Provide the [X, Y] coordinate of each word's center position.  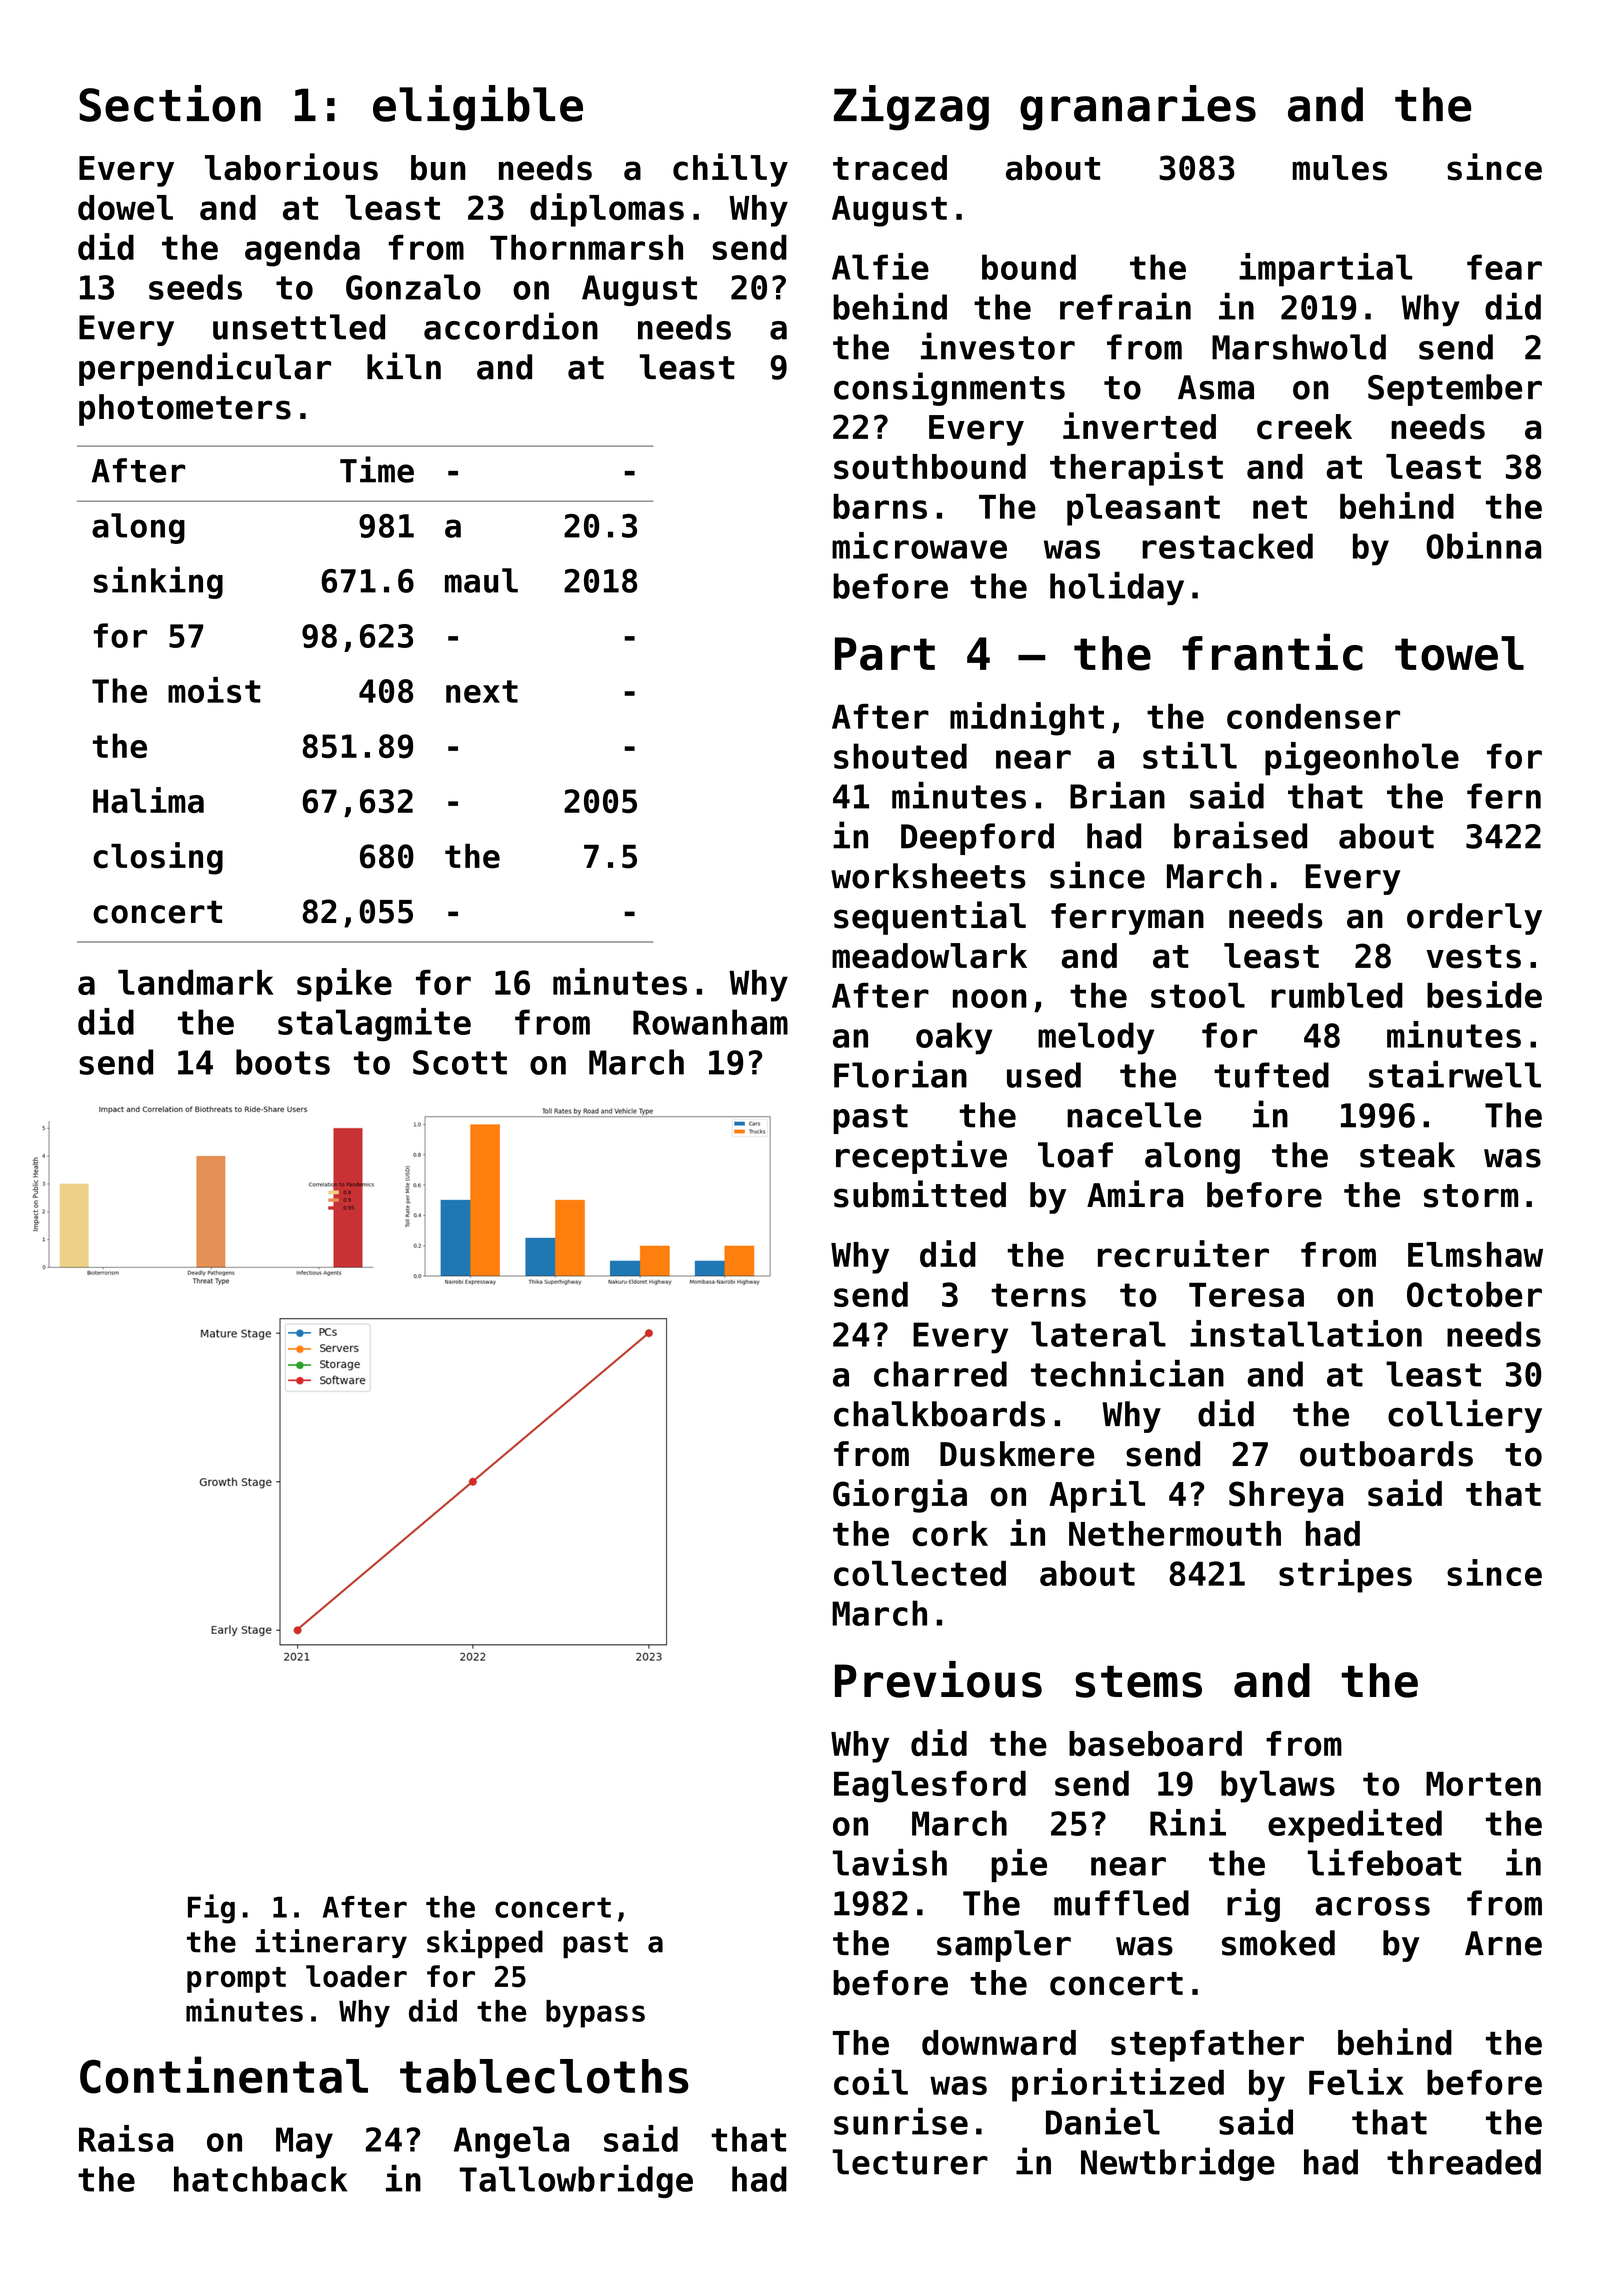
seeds [195, 287]
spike [344, 985]
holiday [1117, 588]
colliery [1465, 1416]
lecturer [910, 2162]
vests [1473, 957]
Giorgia [900, 1496]
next [482, 691]
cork [950, 1533]
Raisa [126, 2138]
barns [880, 506]
